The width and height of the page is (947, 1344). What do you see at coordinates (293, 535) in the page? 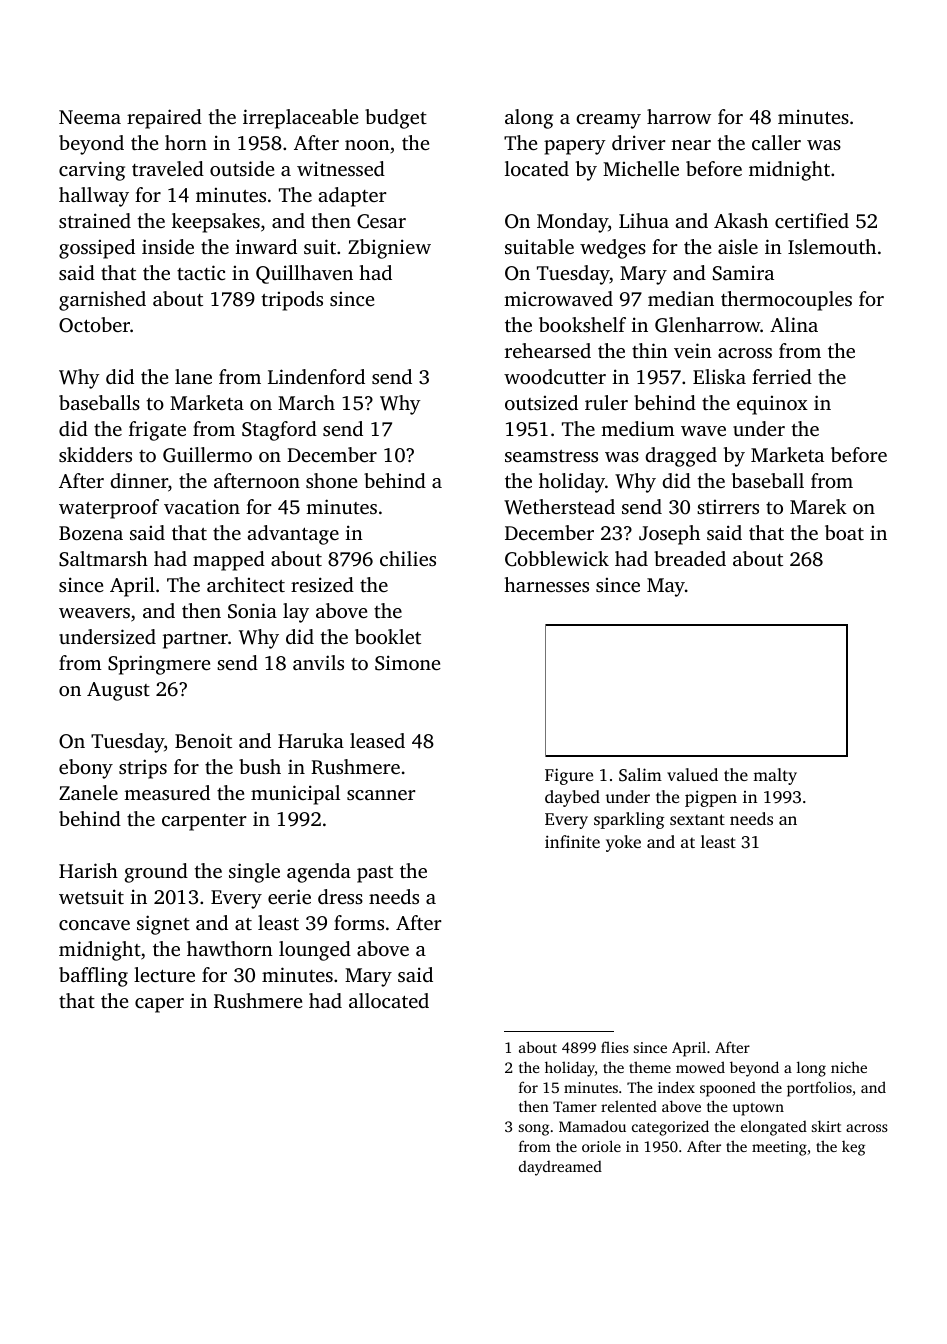
I see `advantage` at bounding box center [293, 535].
